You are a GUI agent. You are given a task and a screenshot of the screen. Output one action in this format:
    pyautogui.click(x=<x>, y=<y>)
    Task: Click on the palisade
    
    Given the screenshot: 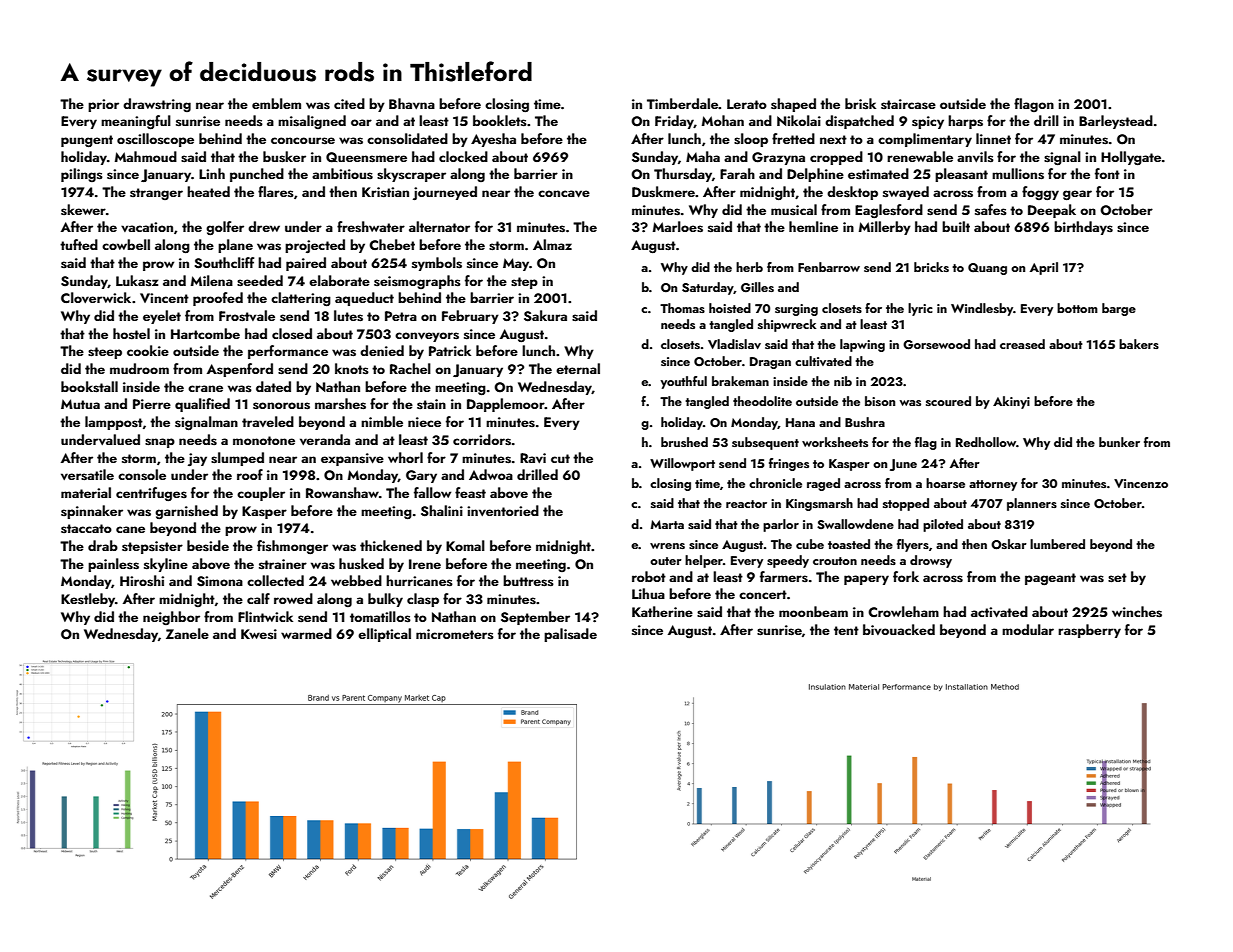 What is the action you would take?
    pyautogui.click(x=570, y=635)
